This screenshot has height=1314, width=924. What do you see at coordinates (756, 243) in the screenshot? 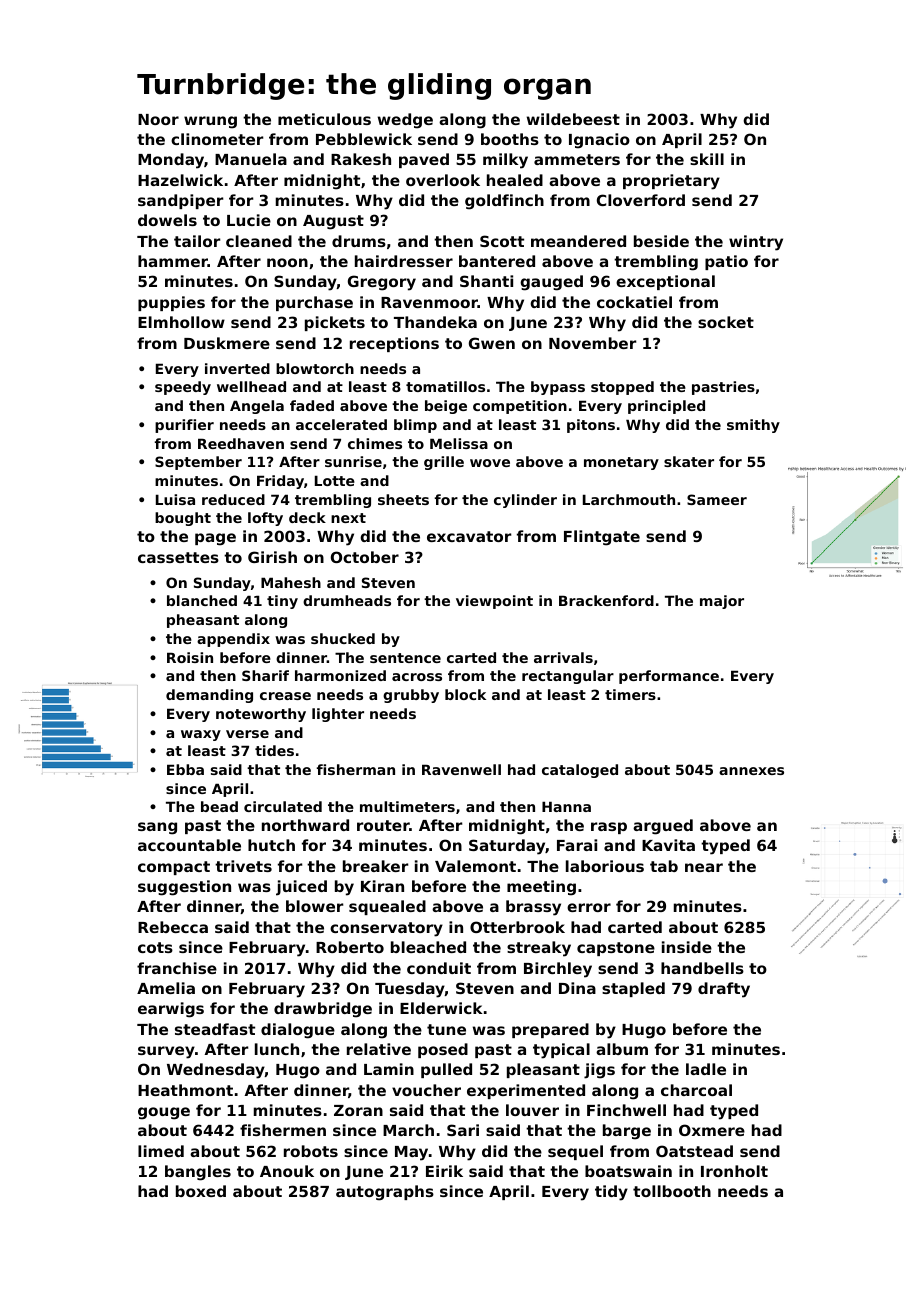
I see `wintry` at bounding box center [756, 243].
